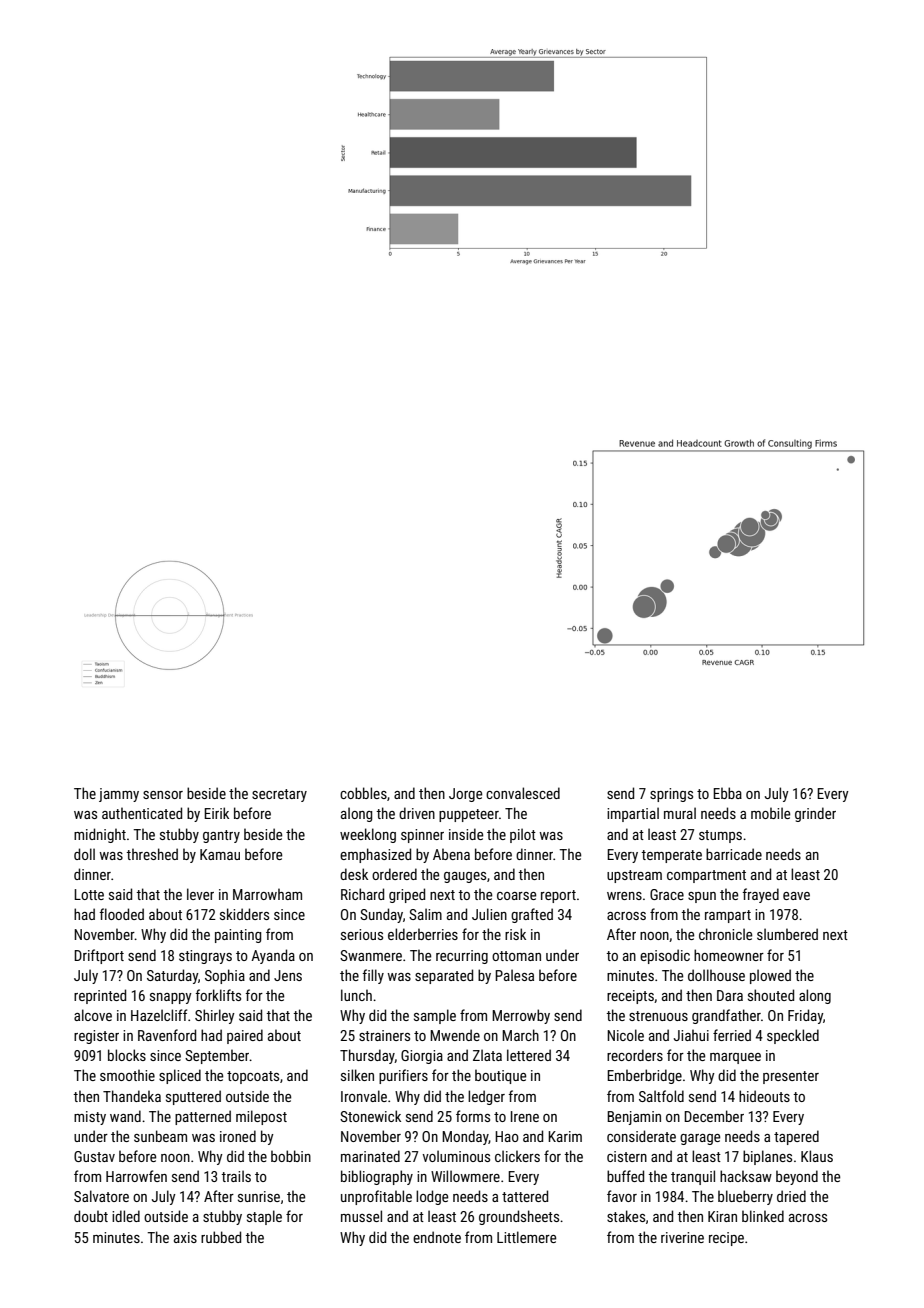  What do you see at coordinates (376, 1197) in the screenshot?
I see `unprofitable` at bounding box center [376, 1197].
